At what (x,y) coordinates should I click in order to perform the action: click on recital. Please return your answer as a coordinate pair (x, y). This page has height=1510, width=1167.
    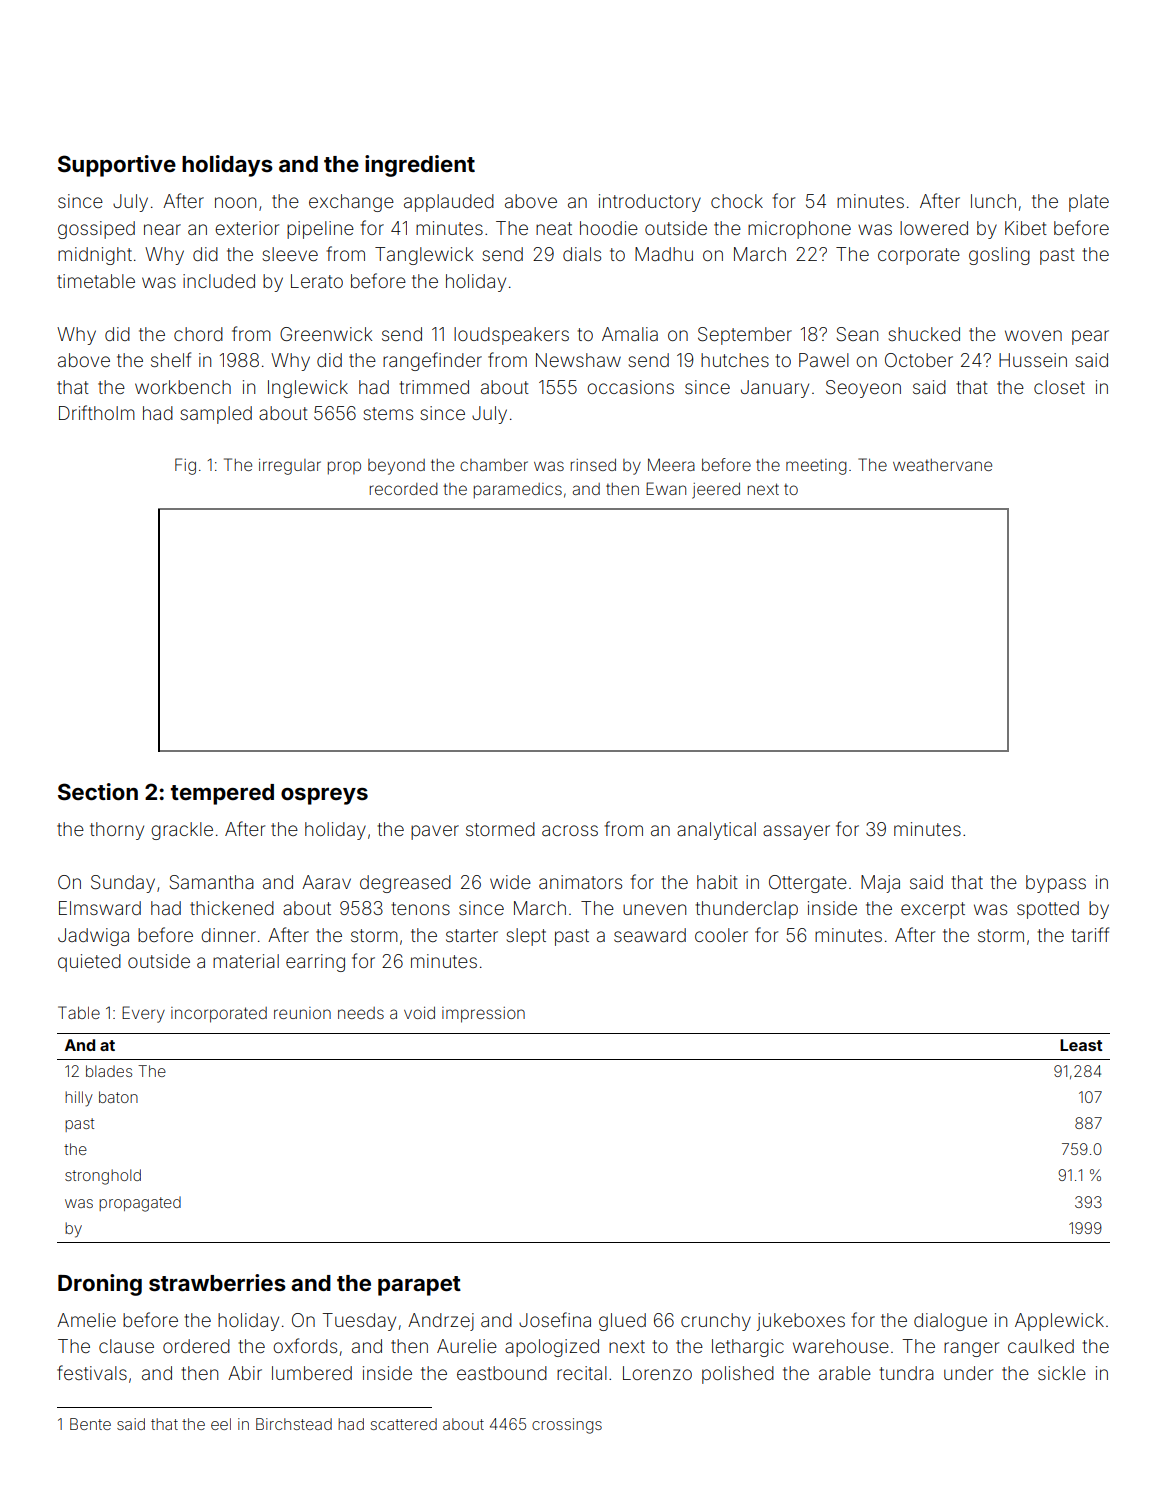
    Looking at the image, I should click on (582, 1373).
